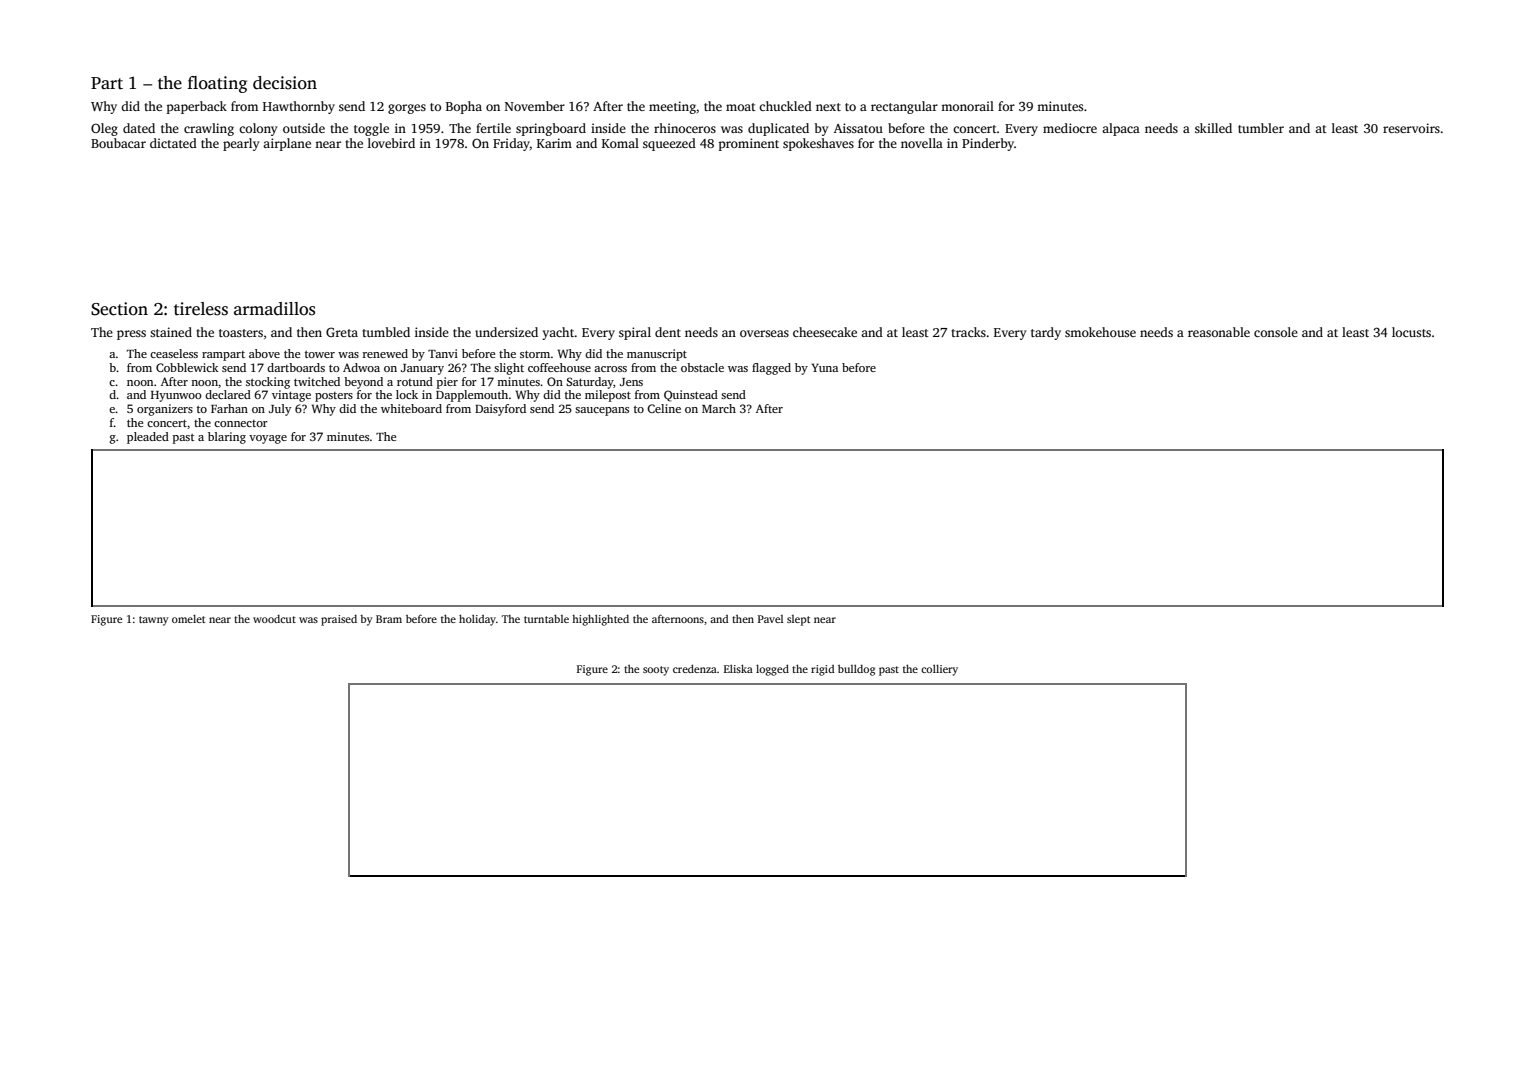 This screenshot has height=1085, width=1535. What do you see at coordinates (657, 355) in the screenshot?
I see `manuscript` at bounding box center [657, 355].
